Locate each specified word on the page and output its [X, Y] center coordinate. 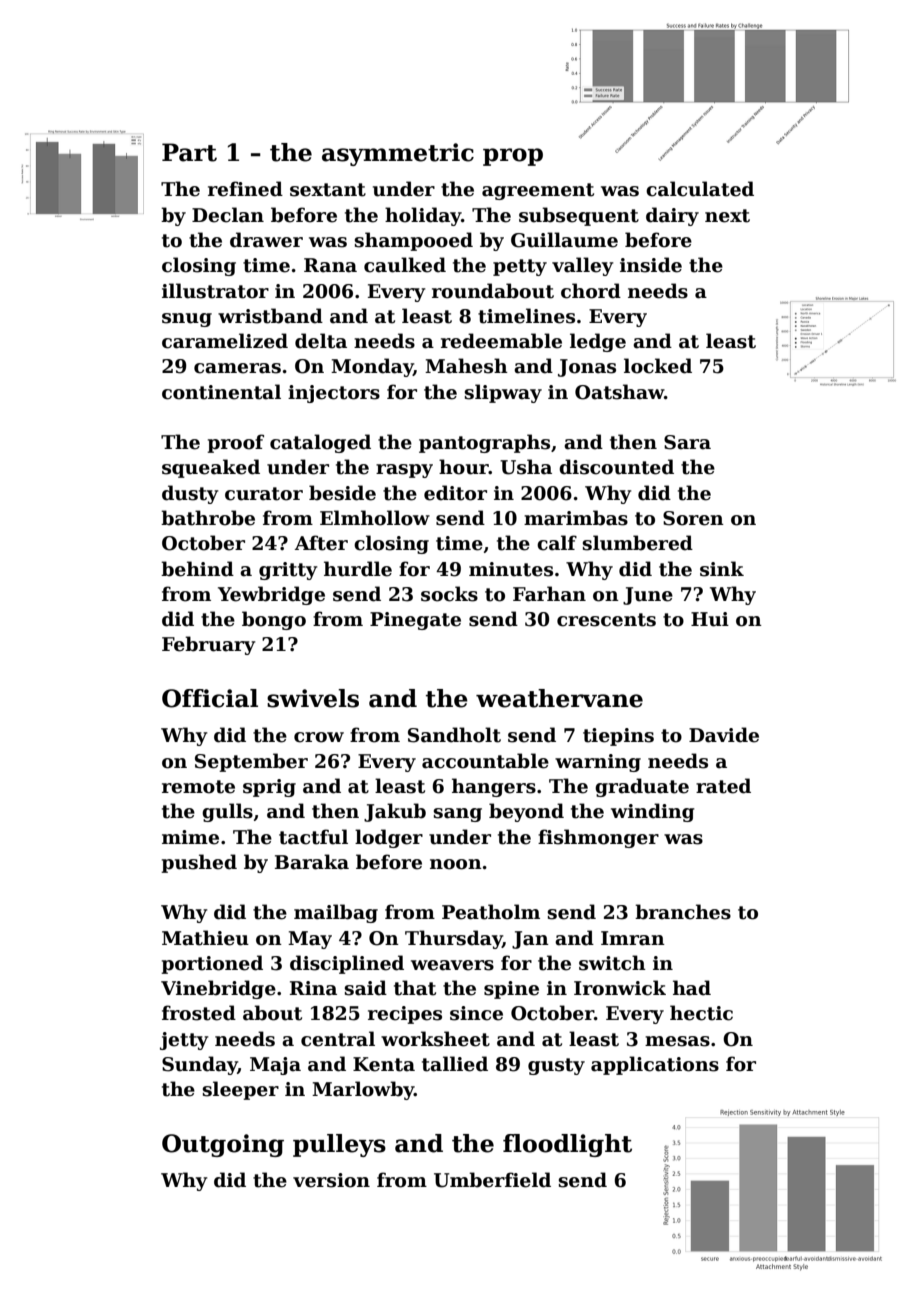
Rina [313, 988]
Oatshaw [619, 392]
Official [210, 698]
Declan [228, 215]
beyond [526, 812]
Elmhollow [375, 518]
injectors [334, 394]
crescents [606, 620]
